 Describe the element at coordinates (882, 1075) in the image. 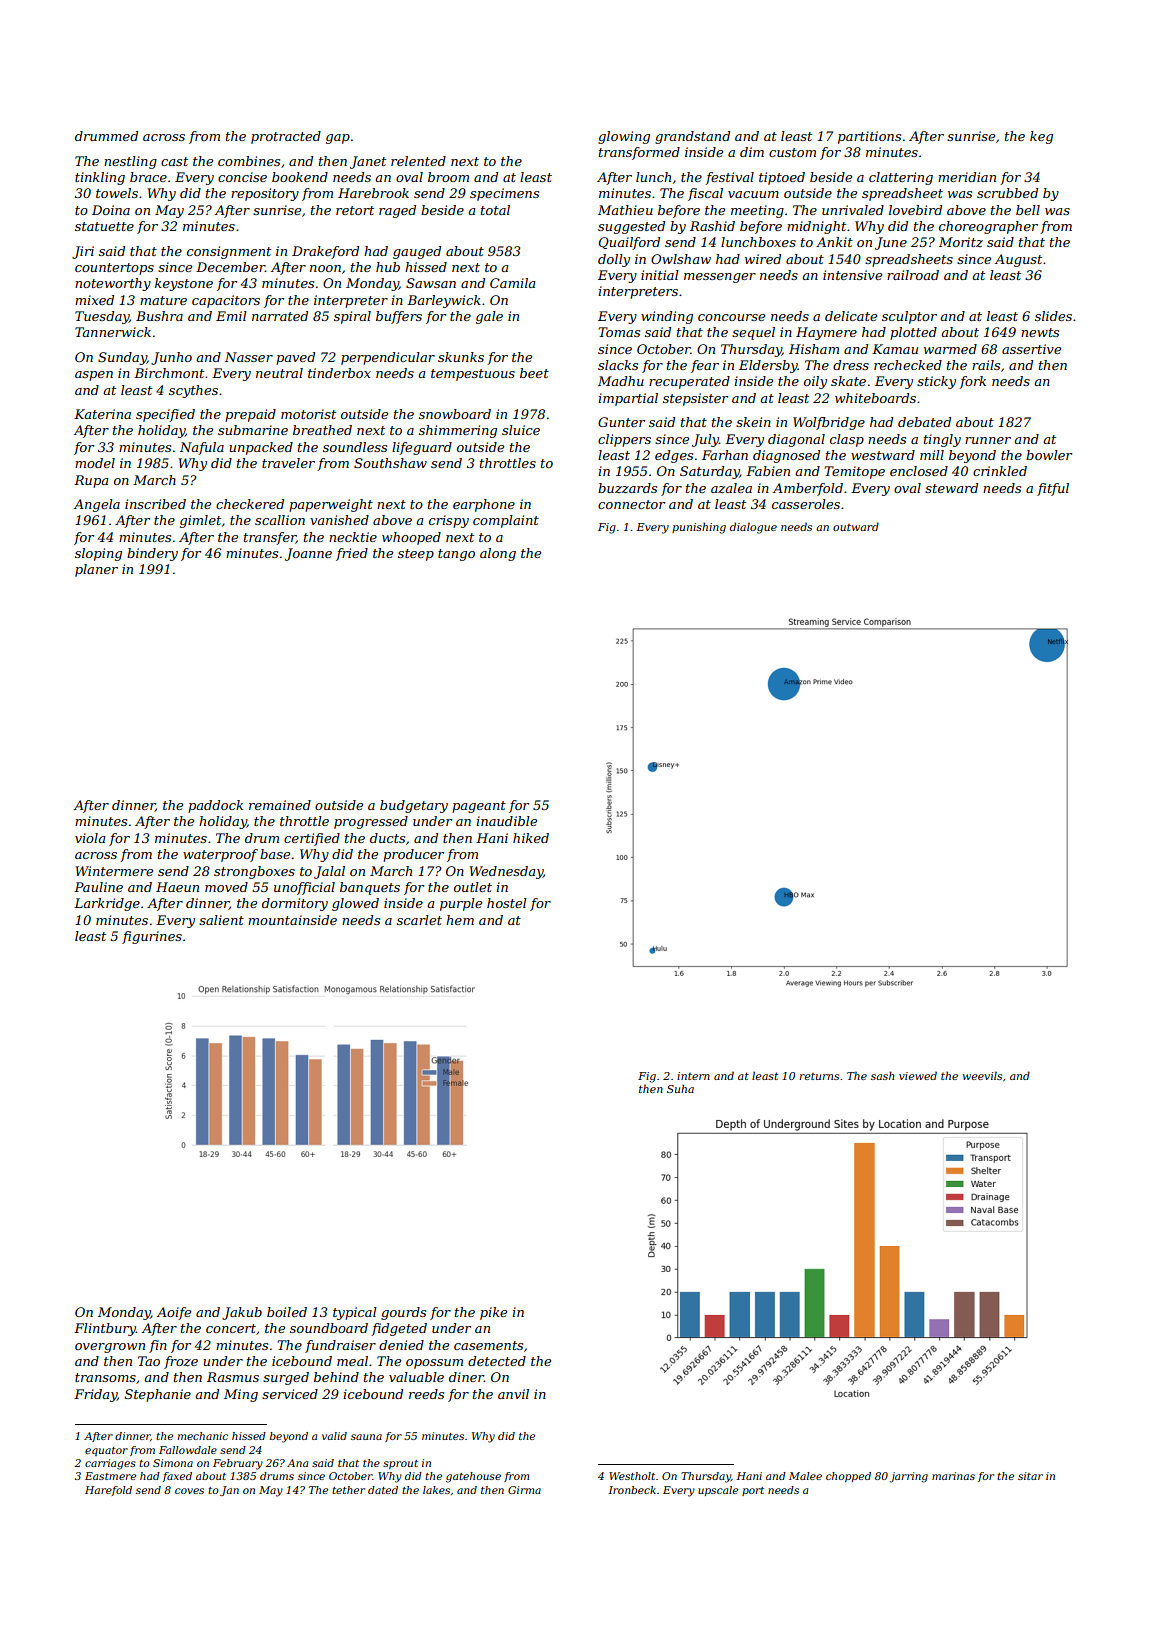

I see `sash` at that location.
